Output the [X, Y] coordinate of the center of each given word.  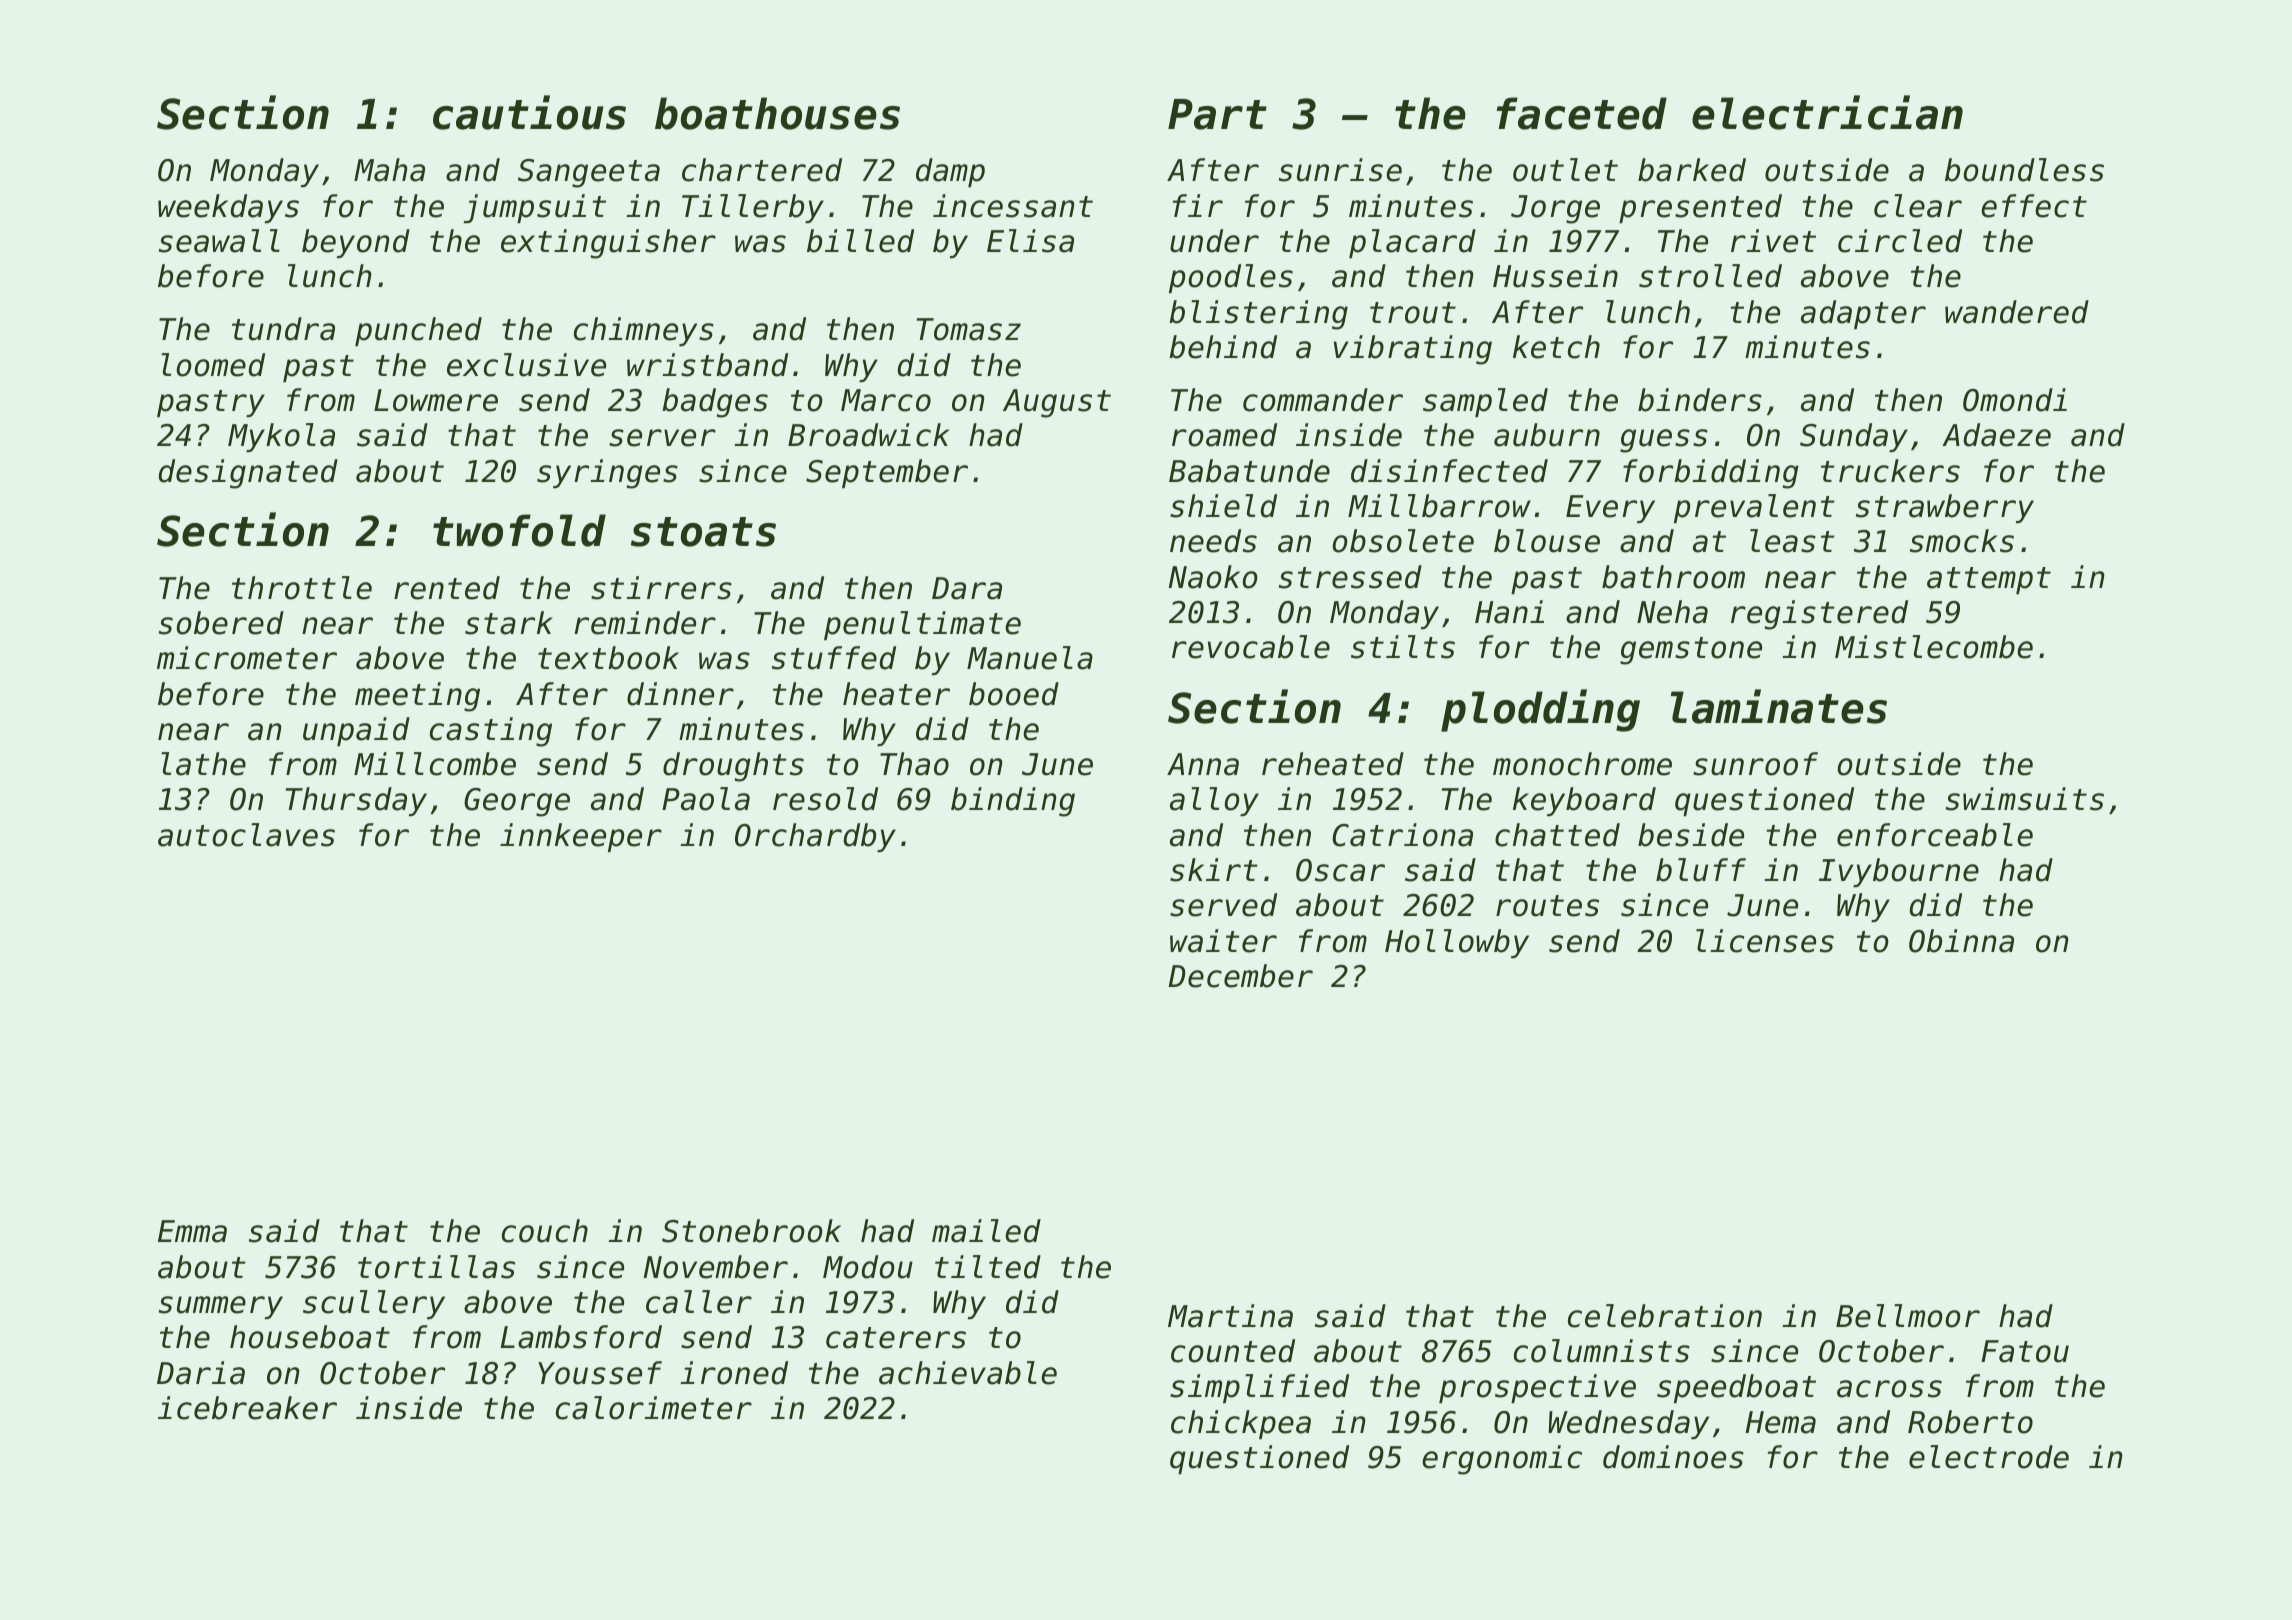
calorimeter [654, 1408]
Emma [192, 1231]
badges [715, 403]
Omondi [2015, 400]
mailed [986, 1231]
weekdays [228, 208]
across [1889, 1389]
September [887, 473]
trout [1413, 313]
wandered [2017, 312]
